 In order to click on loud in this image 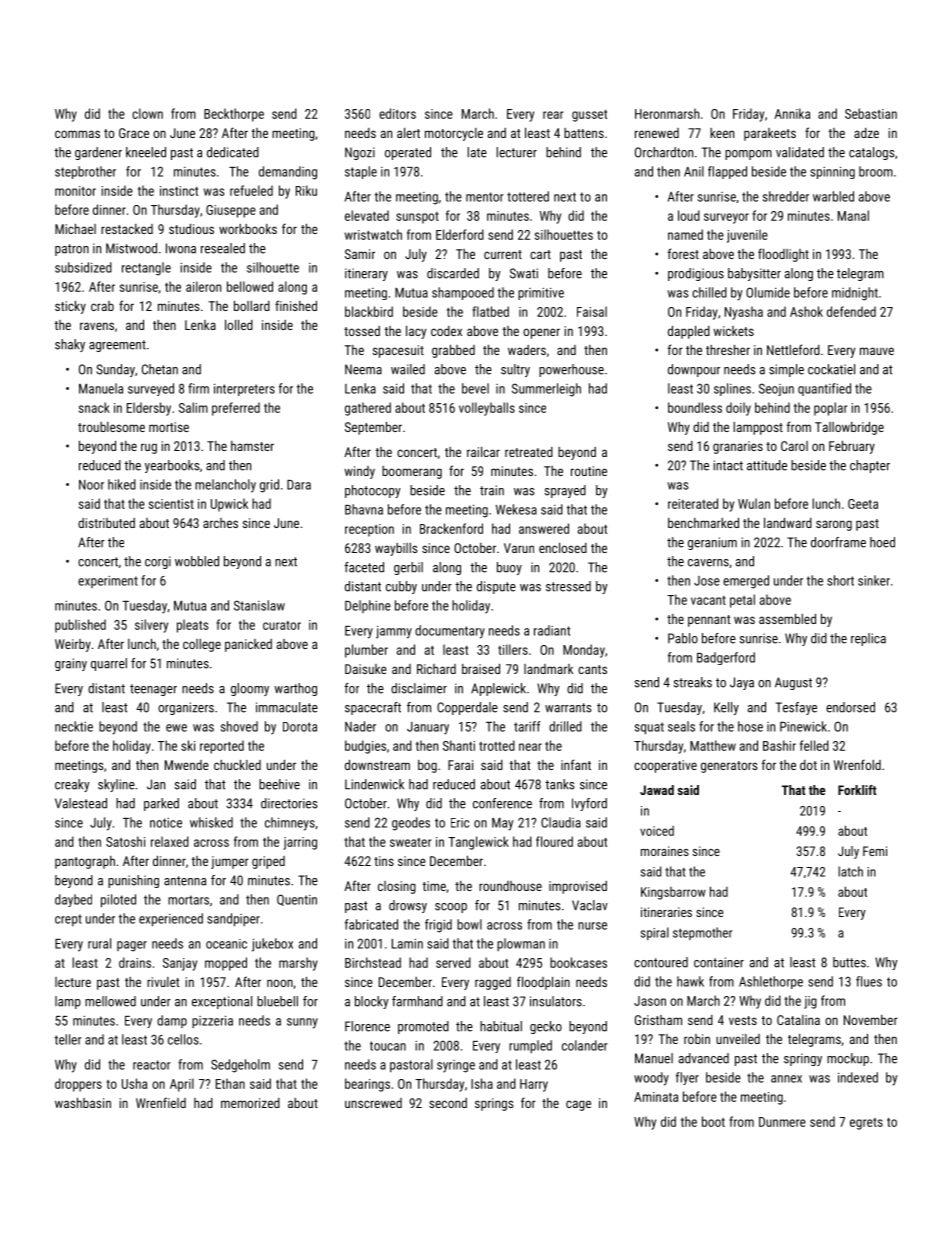, I will do `click(689, 215)`.
